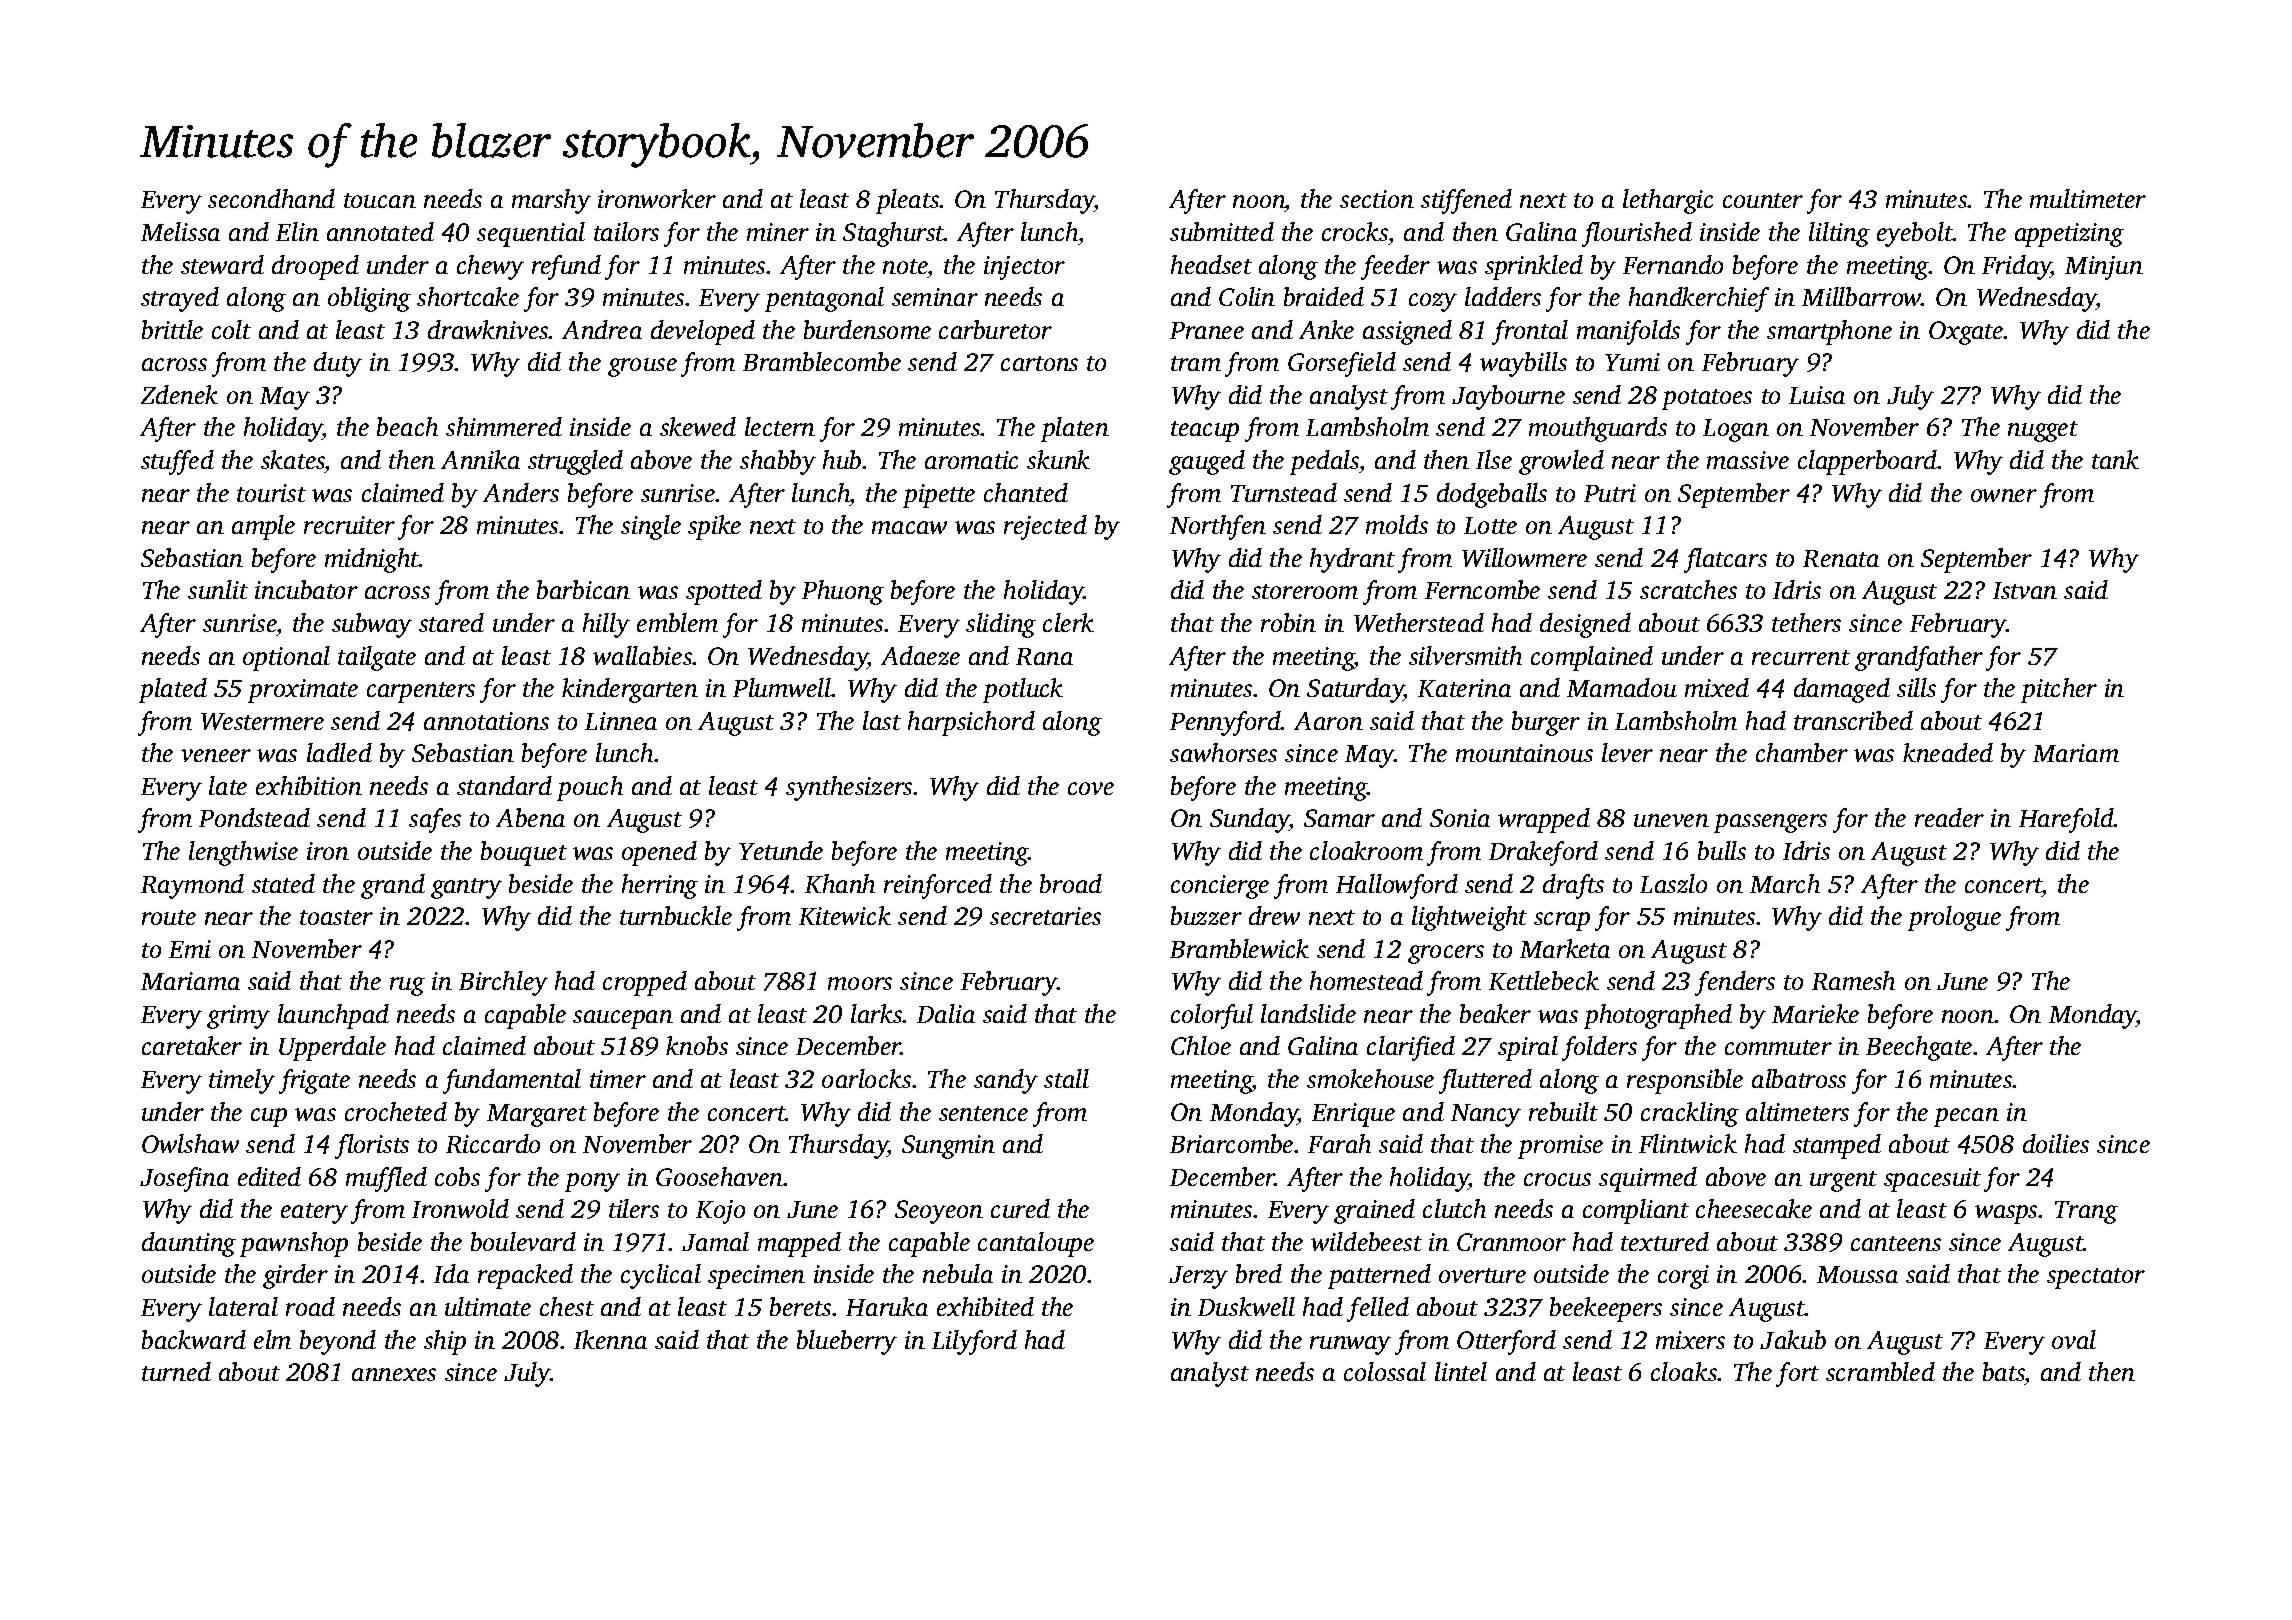  Describe the element at coordinates (995, 329) in the image. I see `carburetor` at that location.
